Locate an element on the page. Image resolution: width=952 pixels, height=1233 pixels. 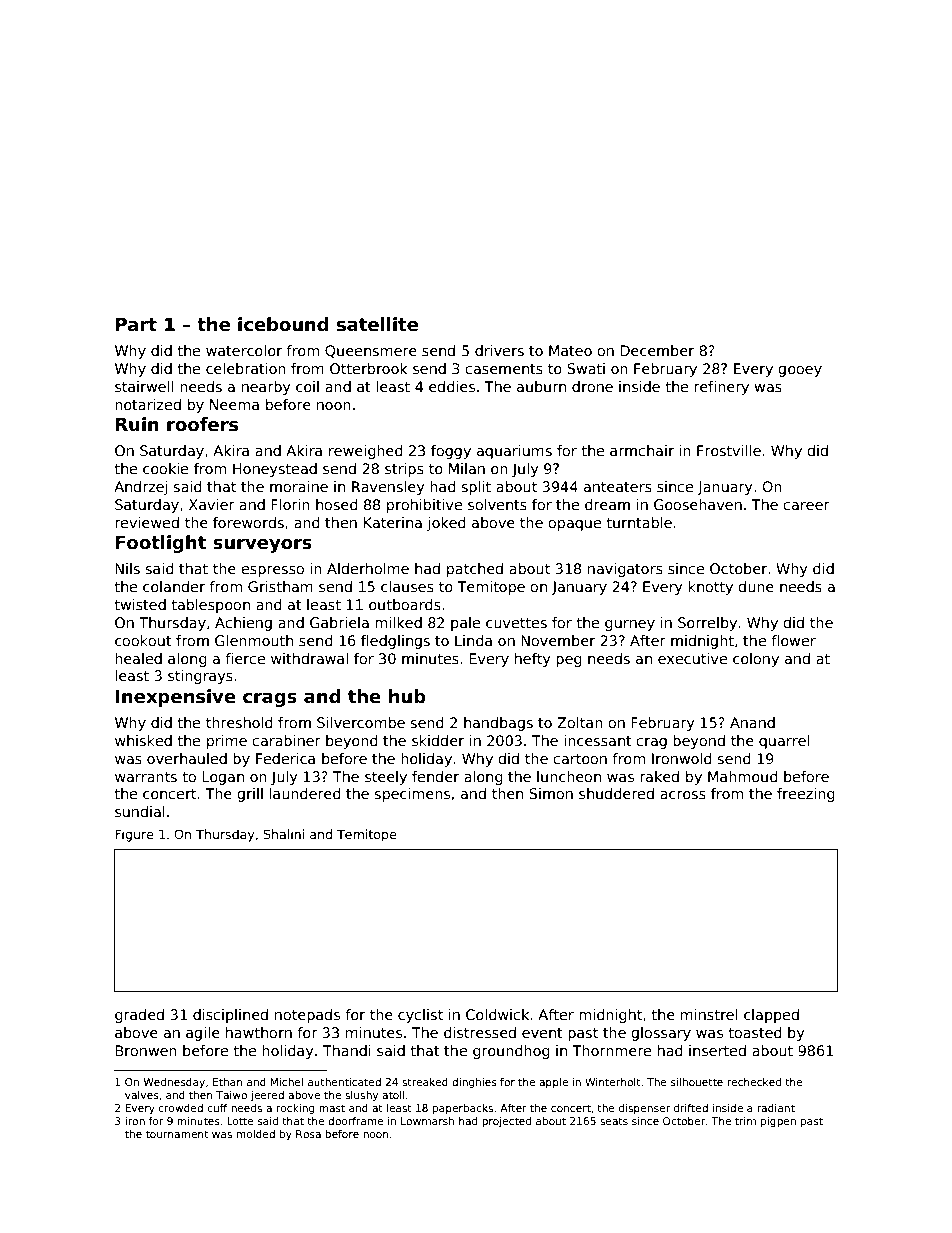
Rosa is located at coordinates (308, 1134).
